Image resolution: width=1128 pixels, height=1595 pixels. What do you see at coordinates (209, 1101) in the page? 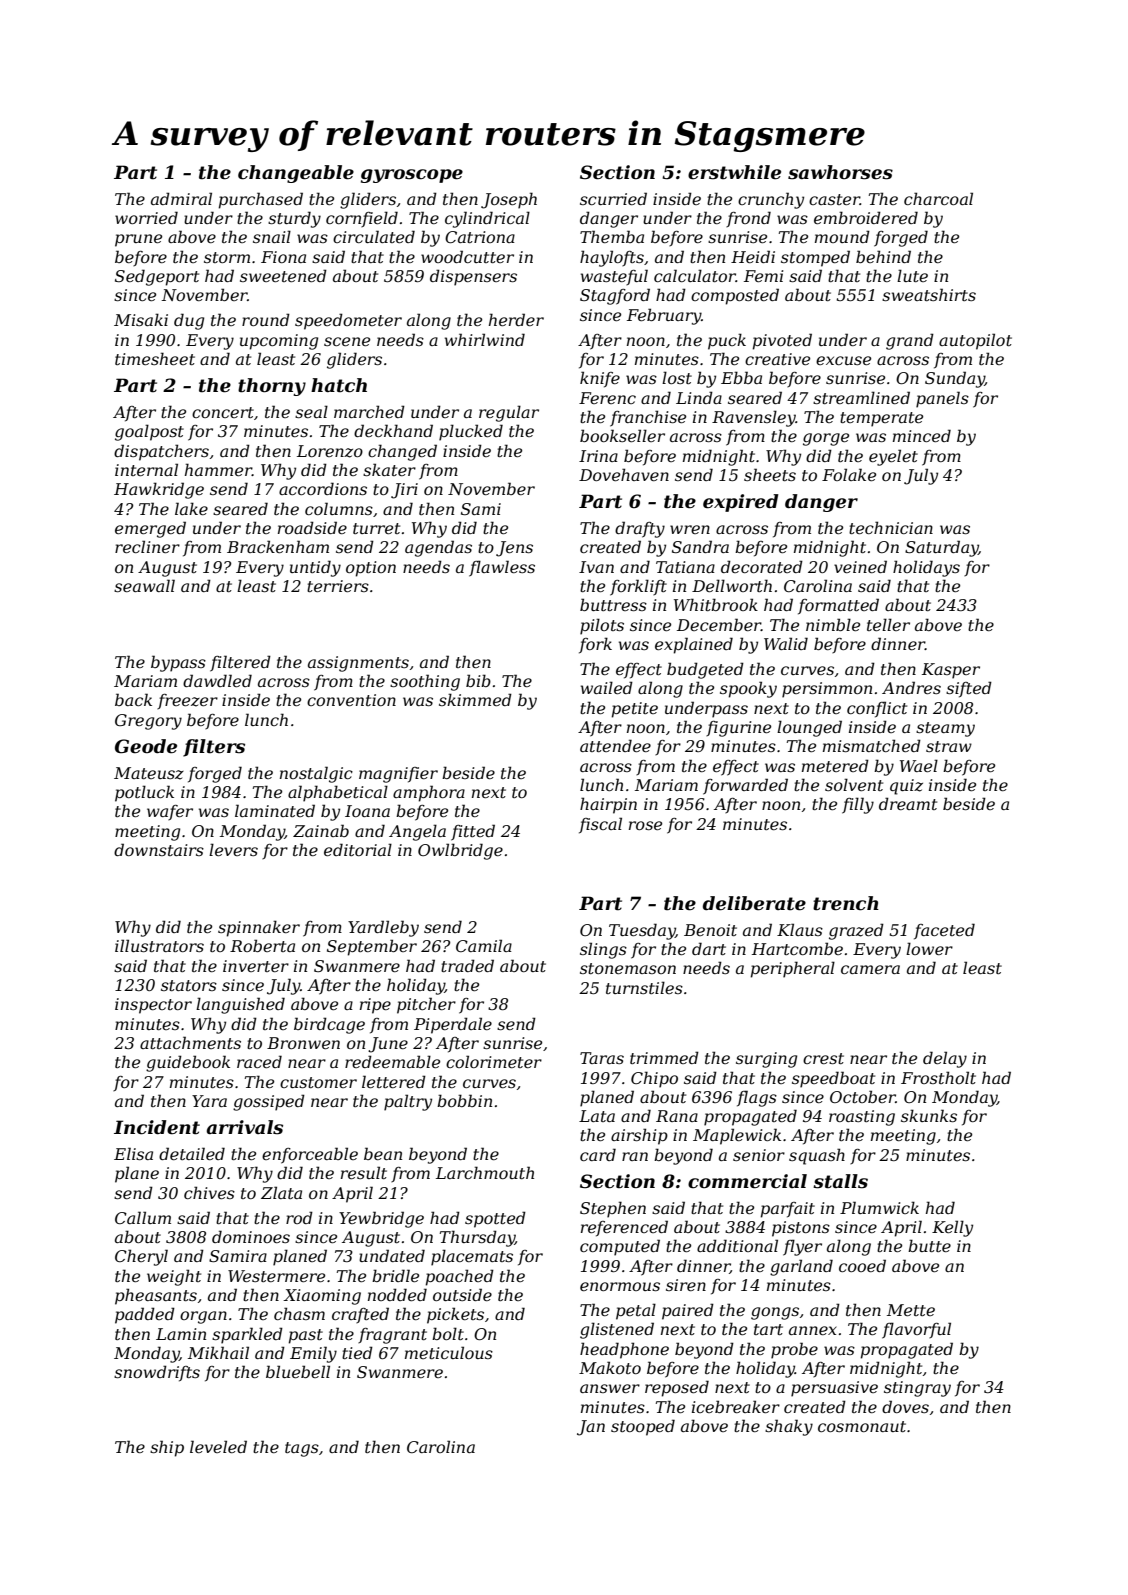
I see `Yara` at bounding box center [209, 1101].
